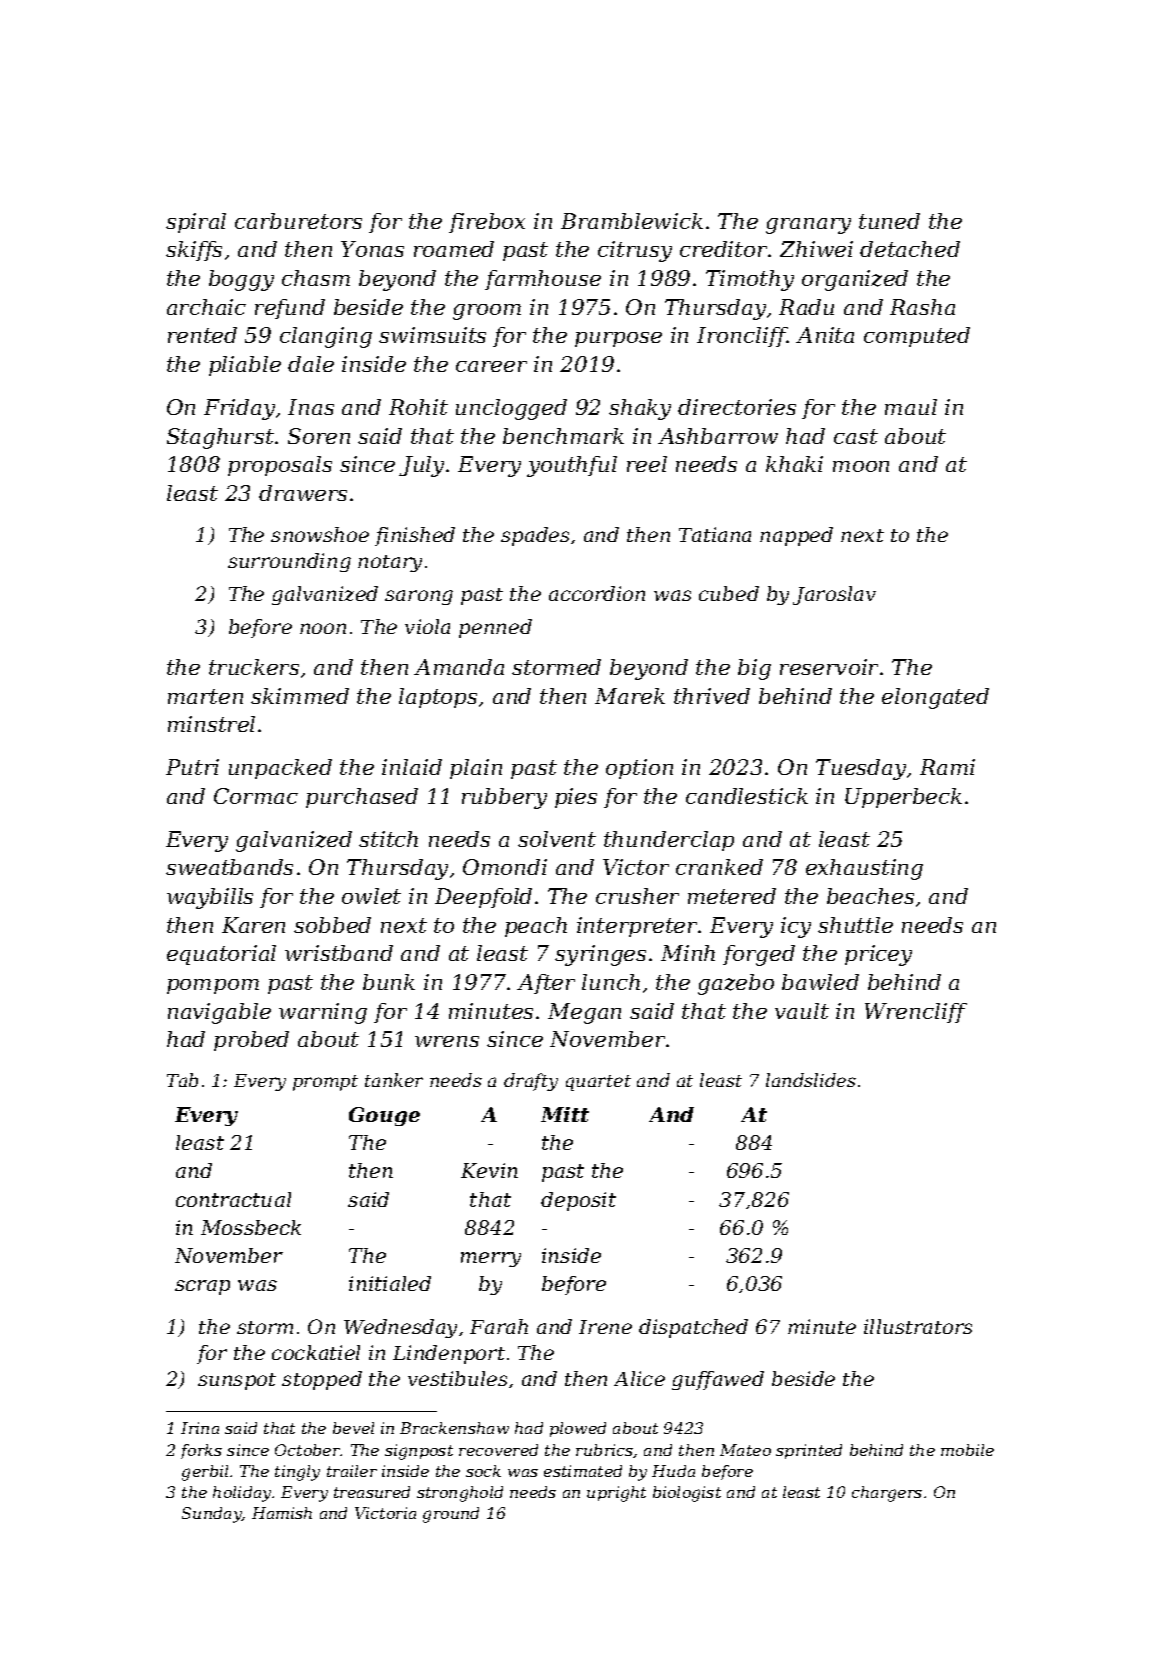  I want to click on penned, so click(495, 628).
